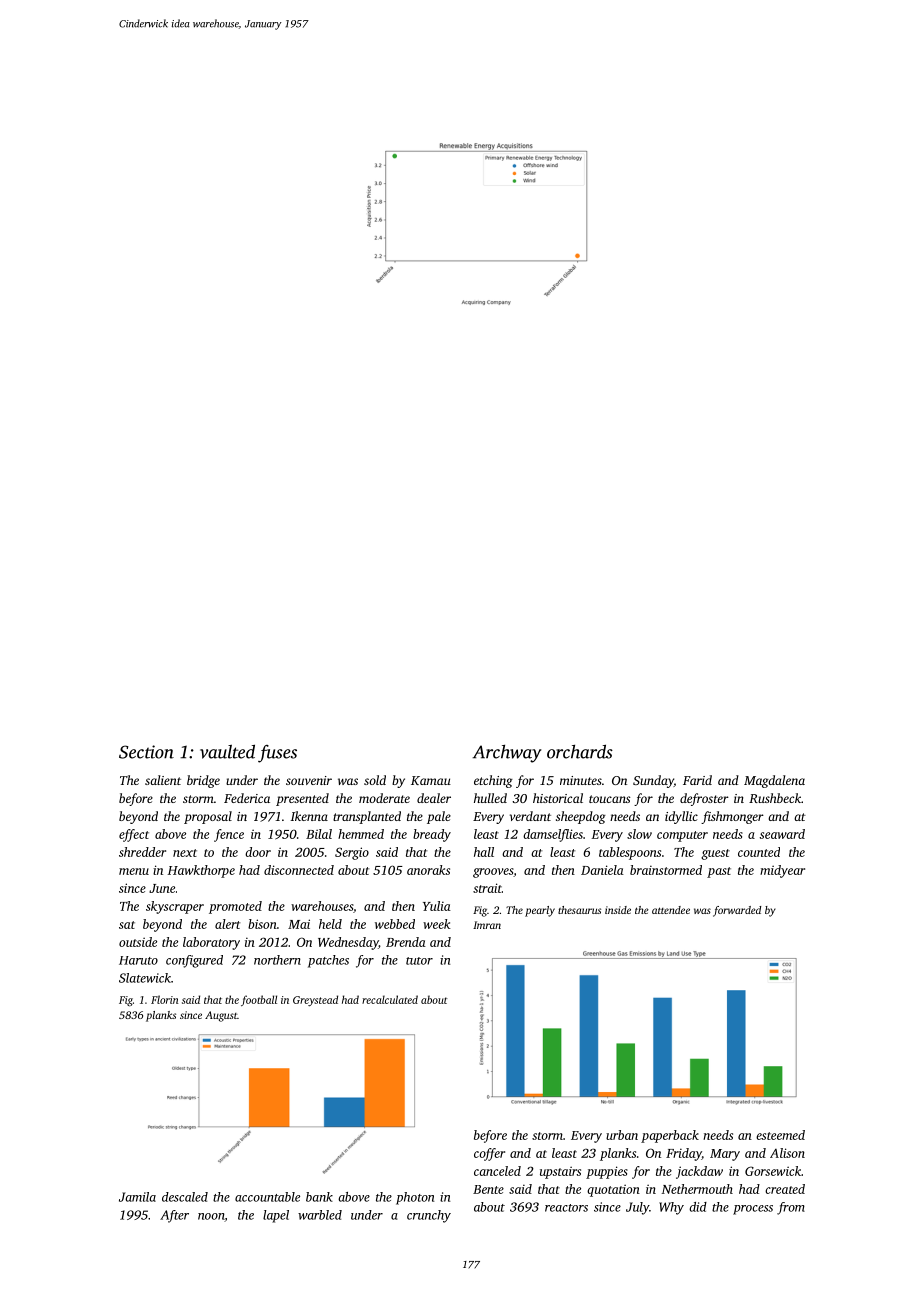 The height and width of the image is (1308, 924). What do you see at coordinates (580, 752) in the image?
I see `orchards` at bounding box center [580, 752].
